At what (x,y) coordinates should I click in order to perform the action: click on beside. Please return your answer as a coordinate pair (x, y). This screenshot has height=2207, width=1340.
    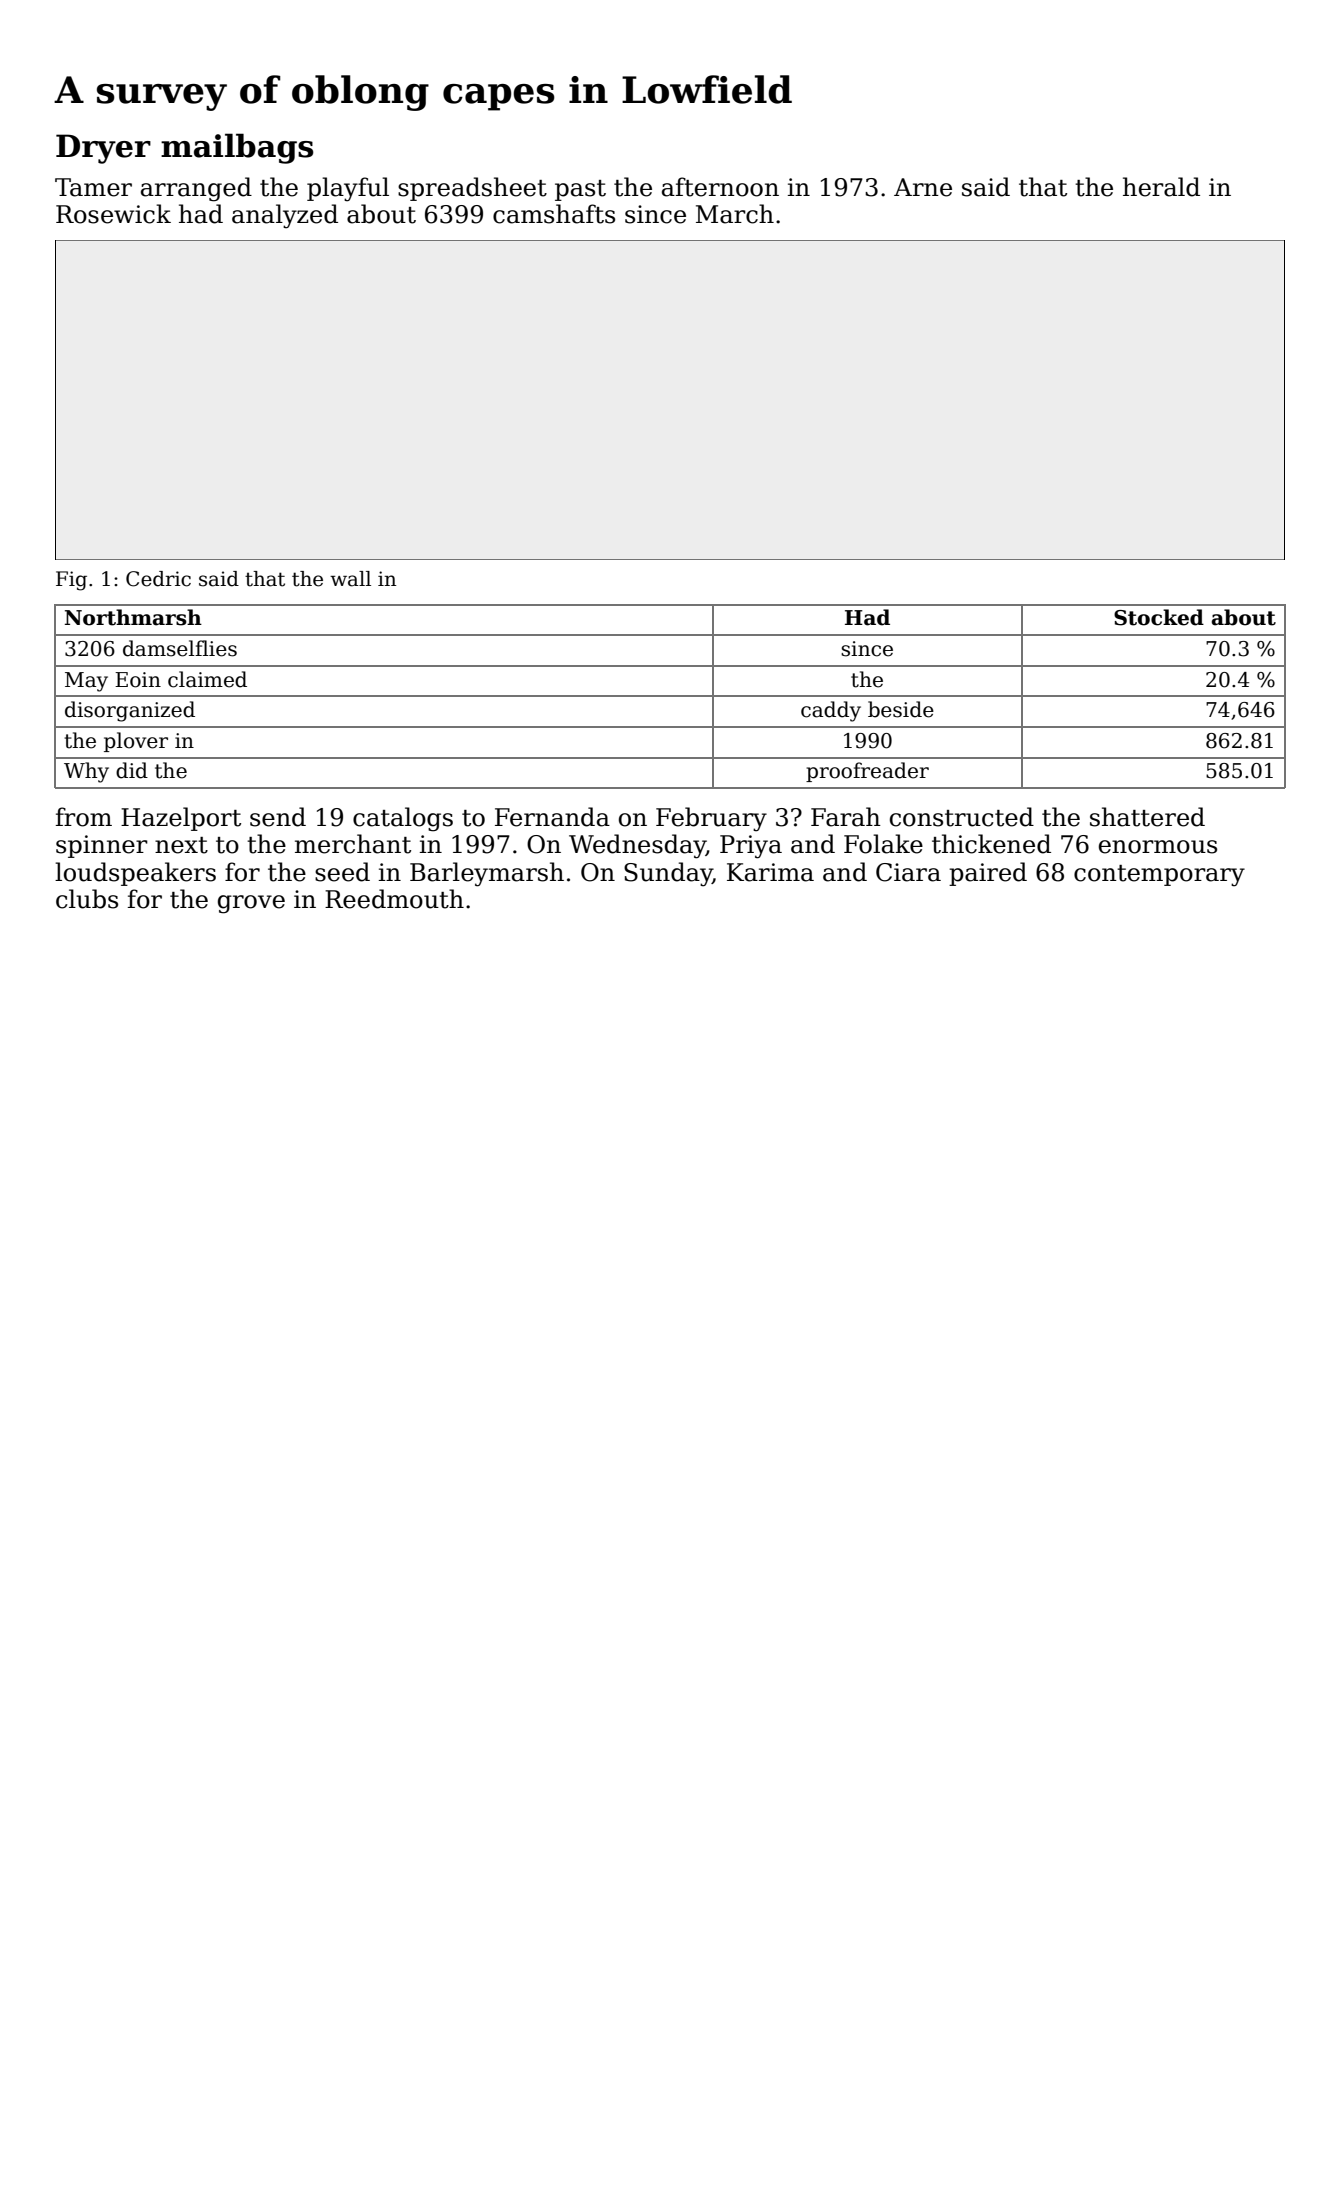
    Looking at the image, I should click on (901, 709).
